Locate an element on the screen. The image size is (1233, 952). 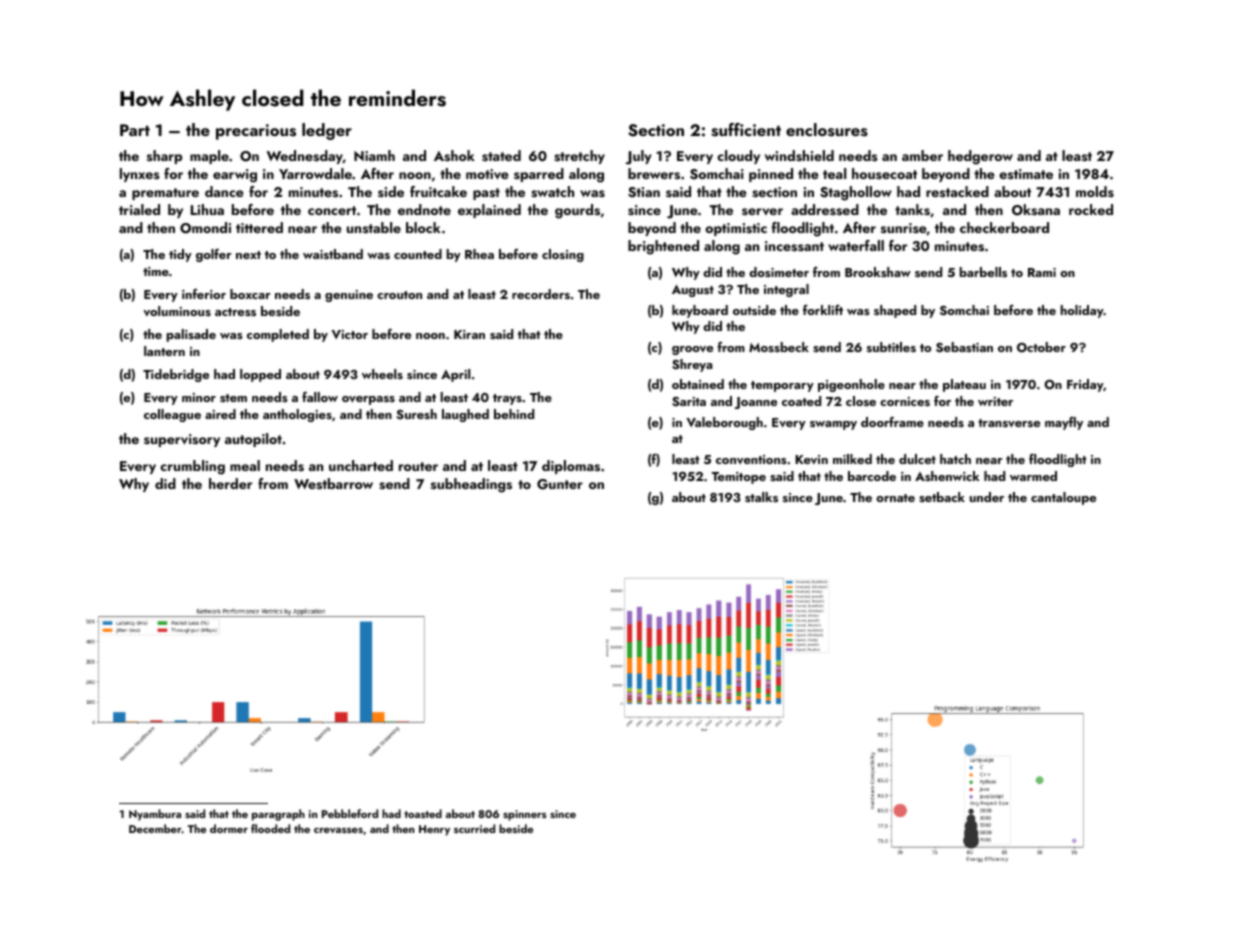
hedgerow is located at coordinates (980, 157).
